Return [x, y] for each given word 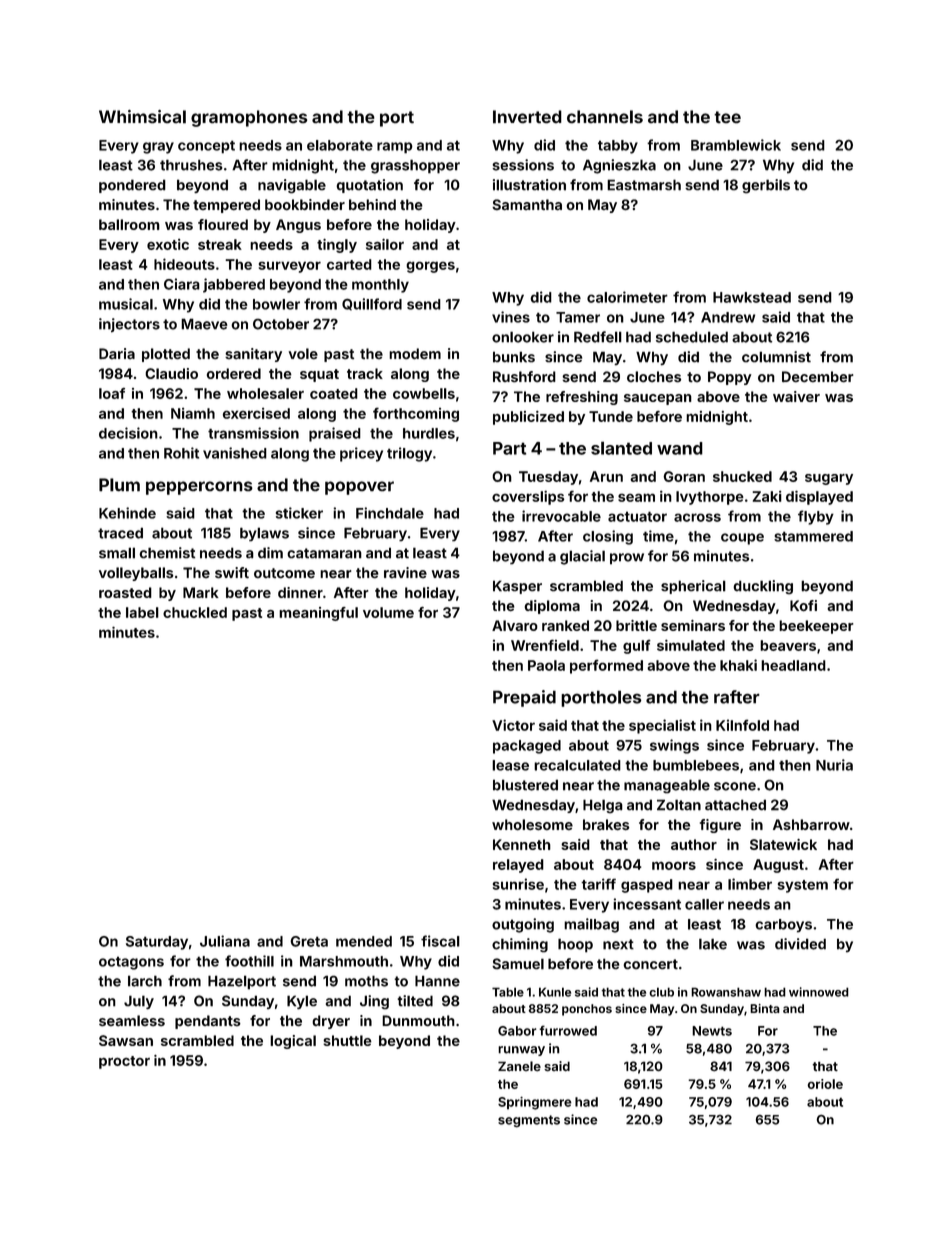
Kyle [302, 1002]
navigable [292, 186]
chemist [167, 553]
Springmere [535, 1103]
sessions [523, 165]
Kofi [803, 605]
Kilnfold [742, 725]
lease [510, 765]
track [365, 373]
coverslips [528, 498]
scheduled [692, 337]
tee [727, 117]
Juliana [225, 941]
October [281, 324]
